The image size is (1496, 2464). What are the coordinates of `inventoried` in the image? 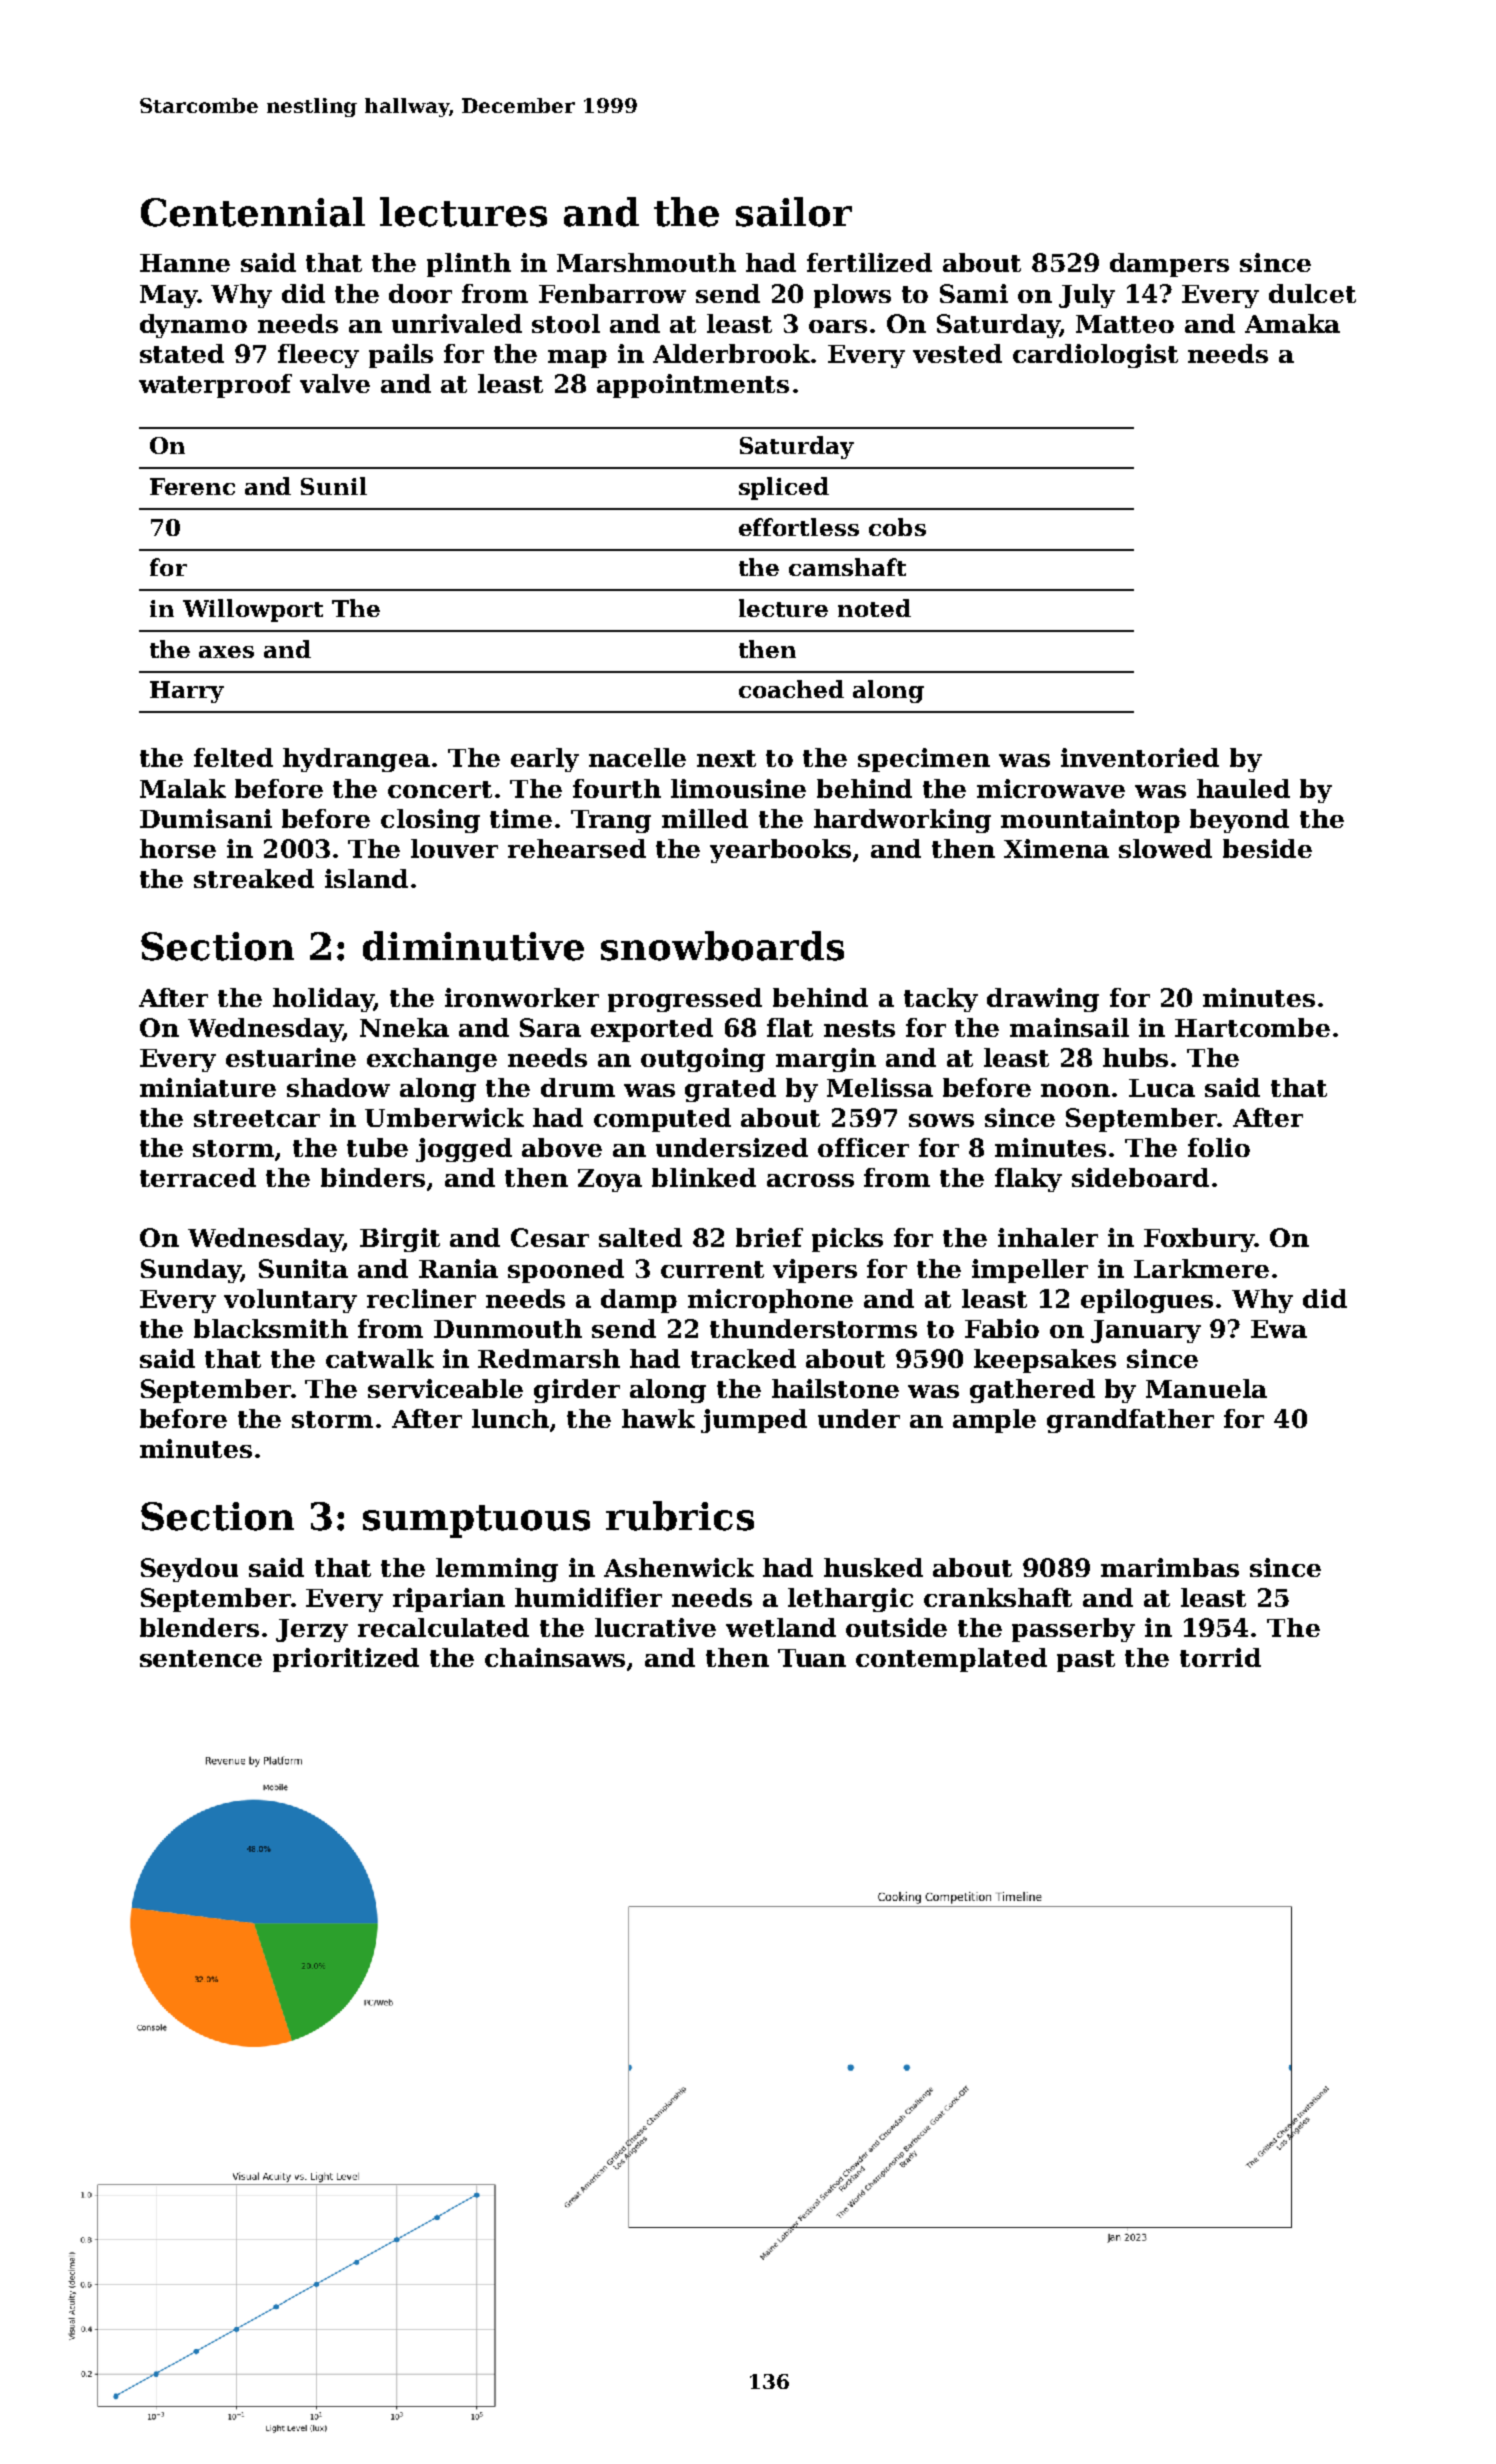 It's located at (1140, 757).
